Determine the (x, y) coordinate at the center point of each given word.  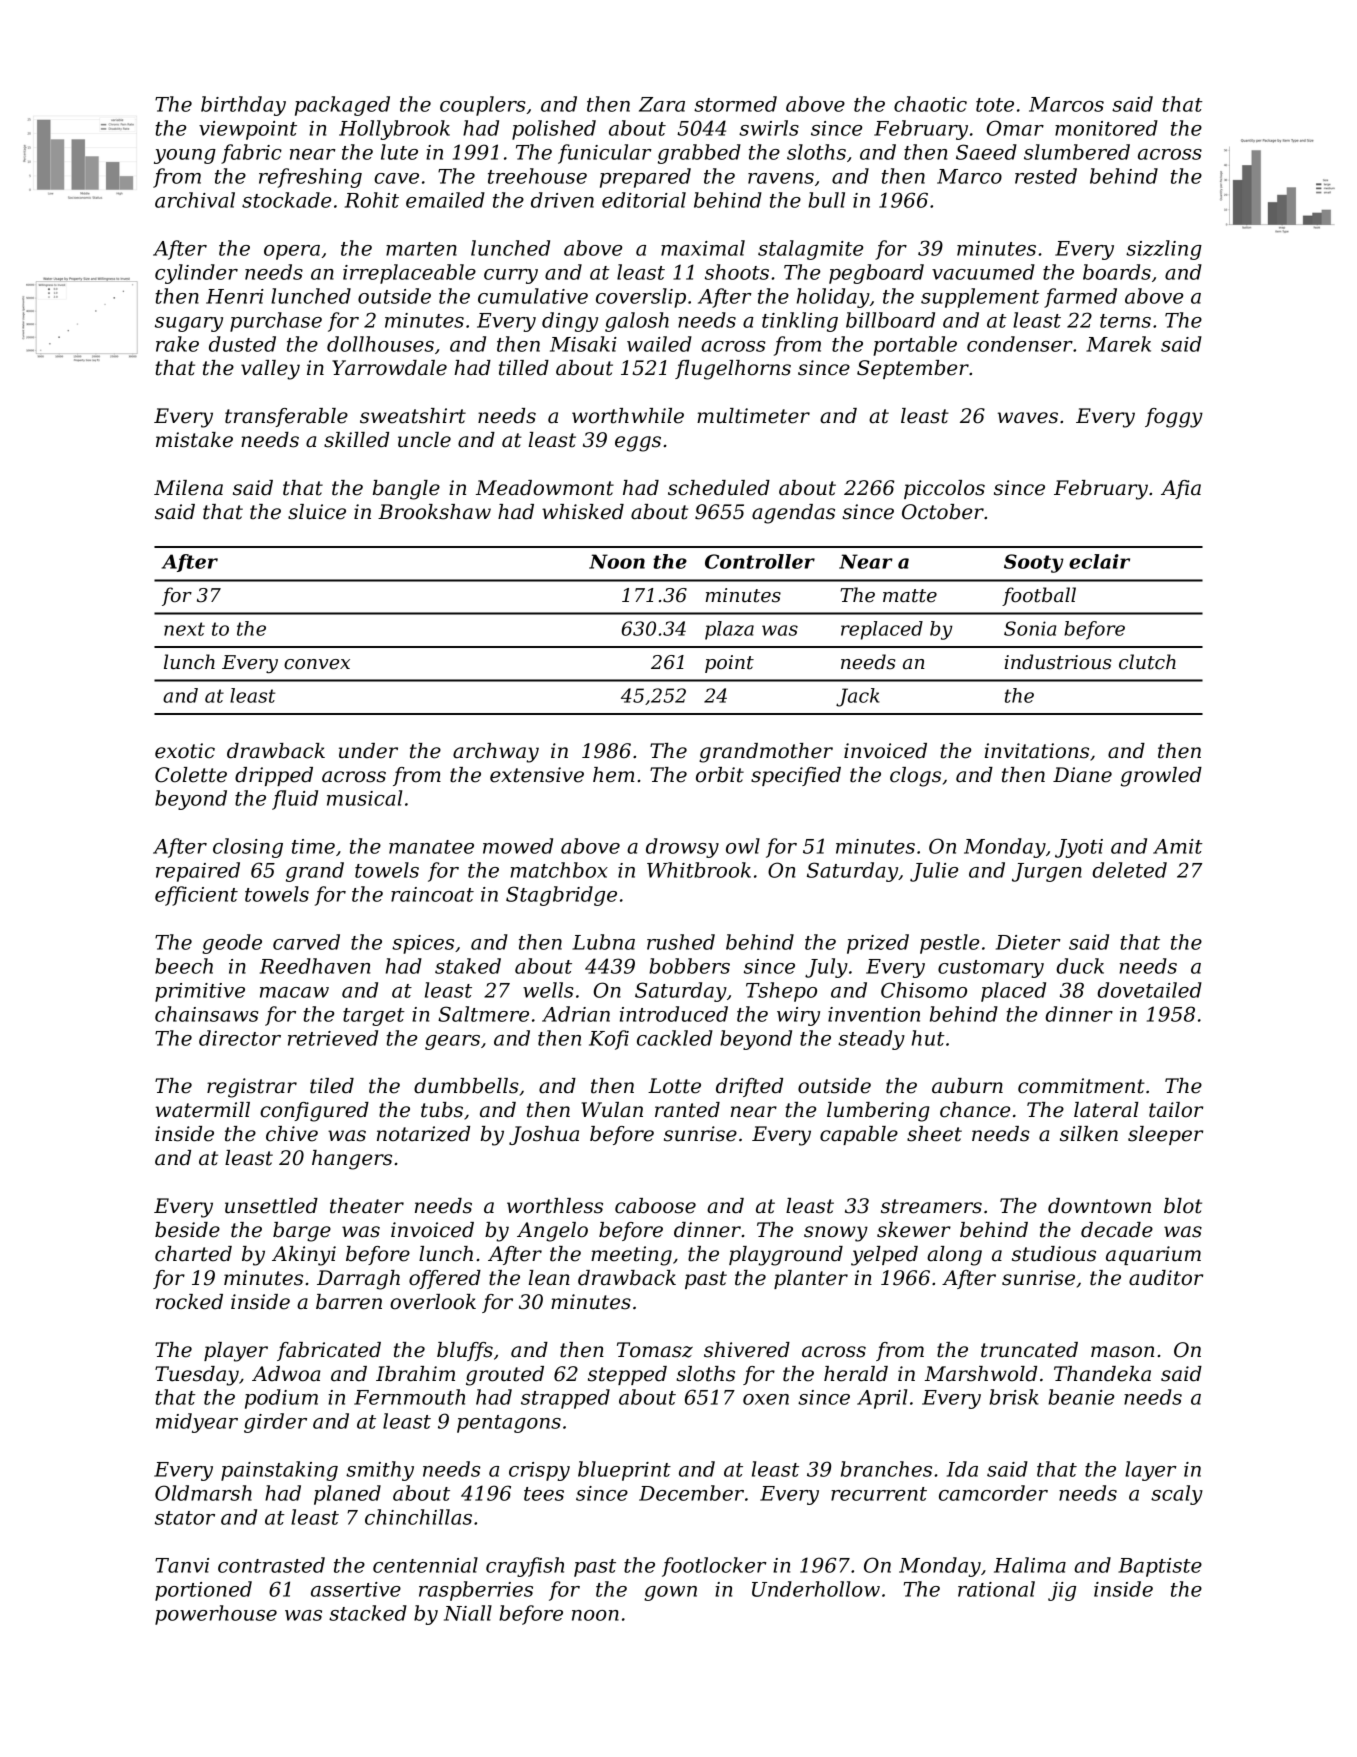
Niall (468, 1613)
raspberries (476, 1591)
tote (995, 105)
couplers (483, 106)
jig (1062, 1591)
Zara (662, 104)
